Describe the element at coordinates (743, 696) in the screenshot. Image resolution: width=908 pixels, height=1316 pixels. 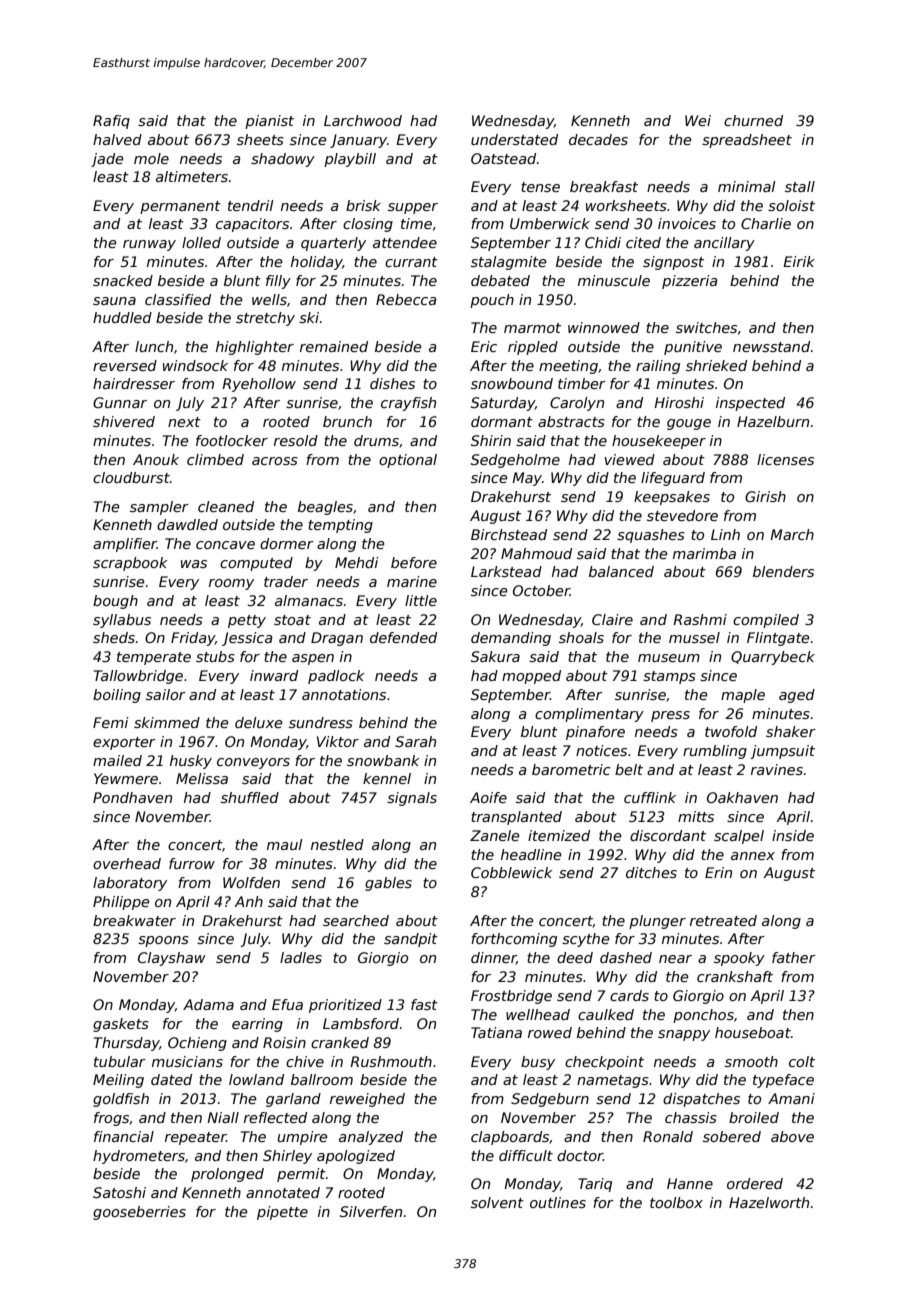
I see `maple` at that location.
